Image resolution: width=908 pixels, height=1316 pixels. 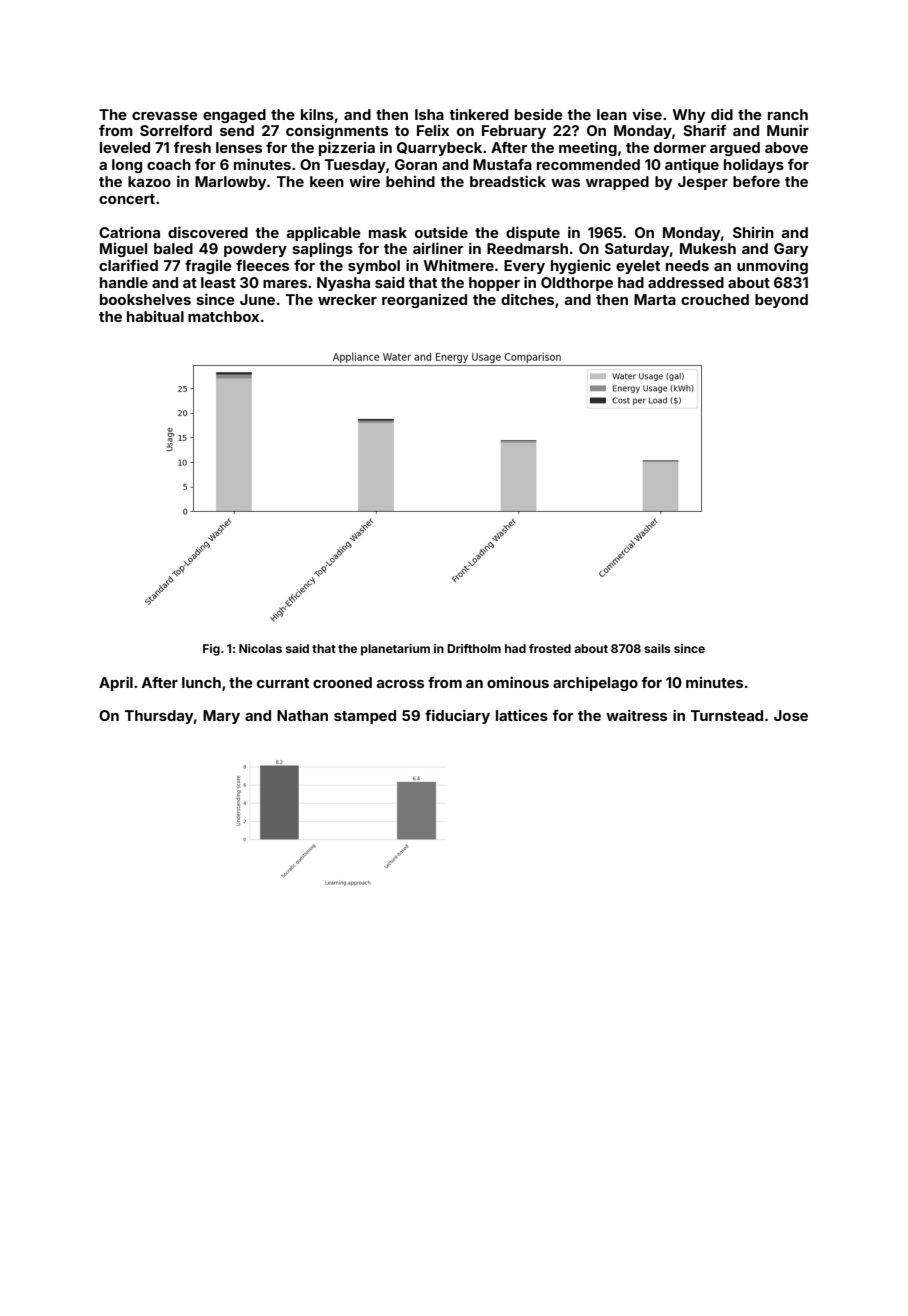 I want to click on lunch, so click(x=201, y=682).
